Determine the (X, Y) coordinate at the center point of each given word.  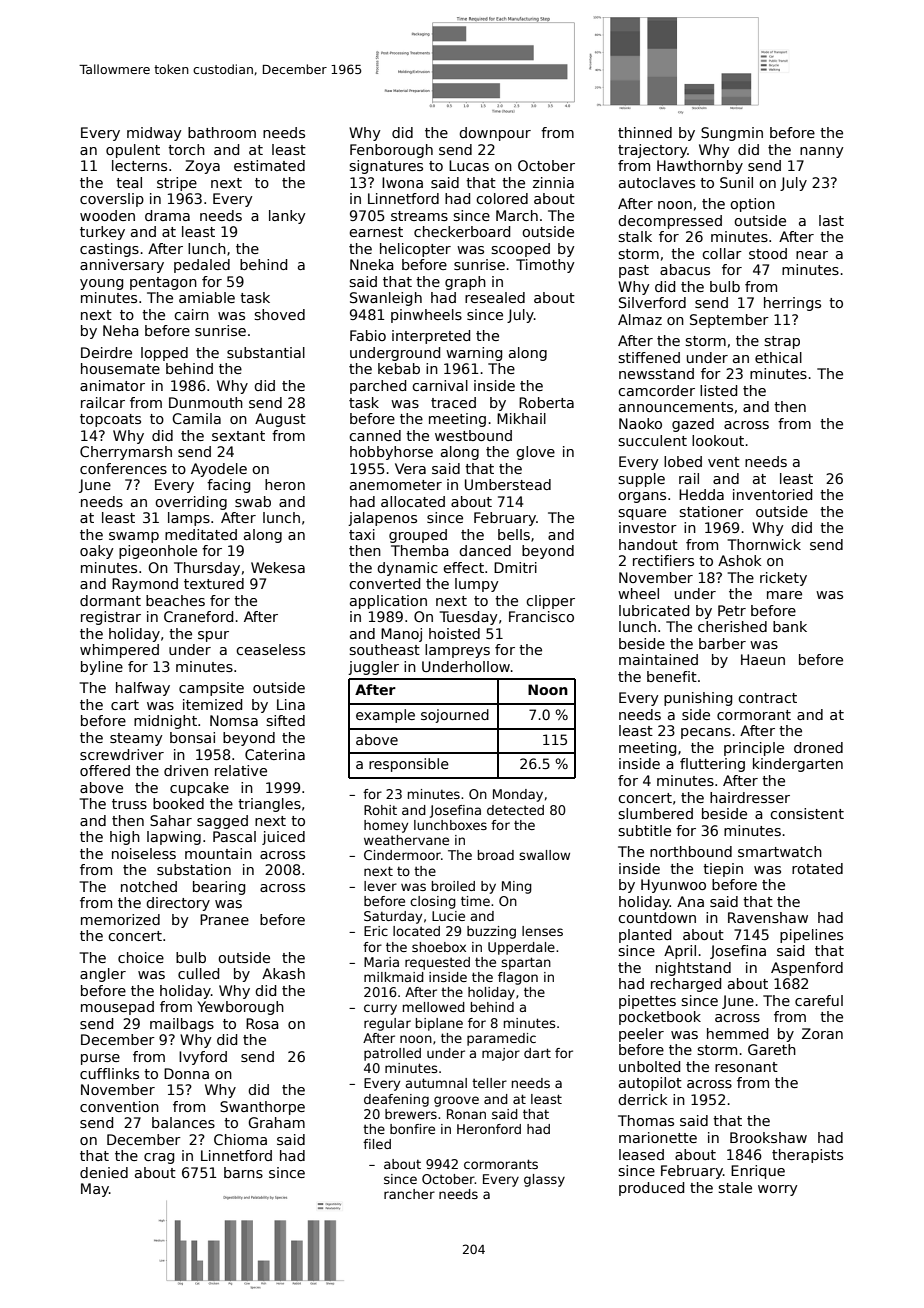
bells (514, 534)
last (831, 220)
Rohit (380, 810)
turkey (102, 233)
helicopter (415, 250)
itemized (212, 704)
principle (754, 749)
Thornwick (764, 544)
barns (243, 1172)
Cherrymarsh (126, 453)
